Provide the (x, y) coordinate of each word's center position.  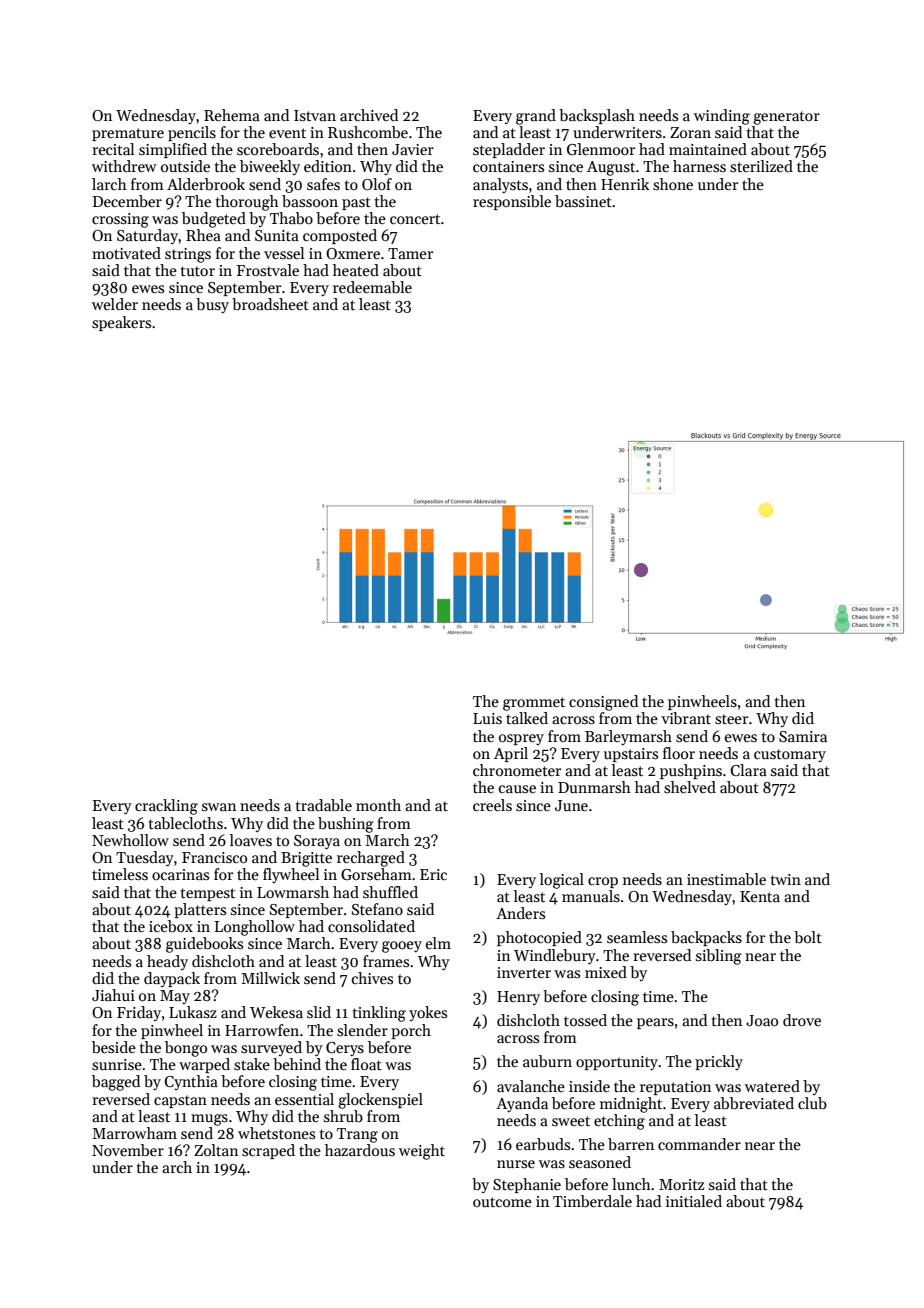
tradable (323, 805)
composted (340, 236)
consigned (603, 703)
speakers (121, 323)
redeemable (372, 287)
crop (603, 882)
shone (673, 184)
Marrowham (134, 1133)
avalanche (531, 1086)
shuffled (390, 892)
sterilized (761, 166)
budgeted (214, 220)
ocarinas (180, 874)
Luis (487, 718)
